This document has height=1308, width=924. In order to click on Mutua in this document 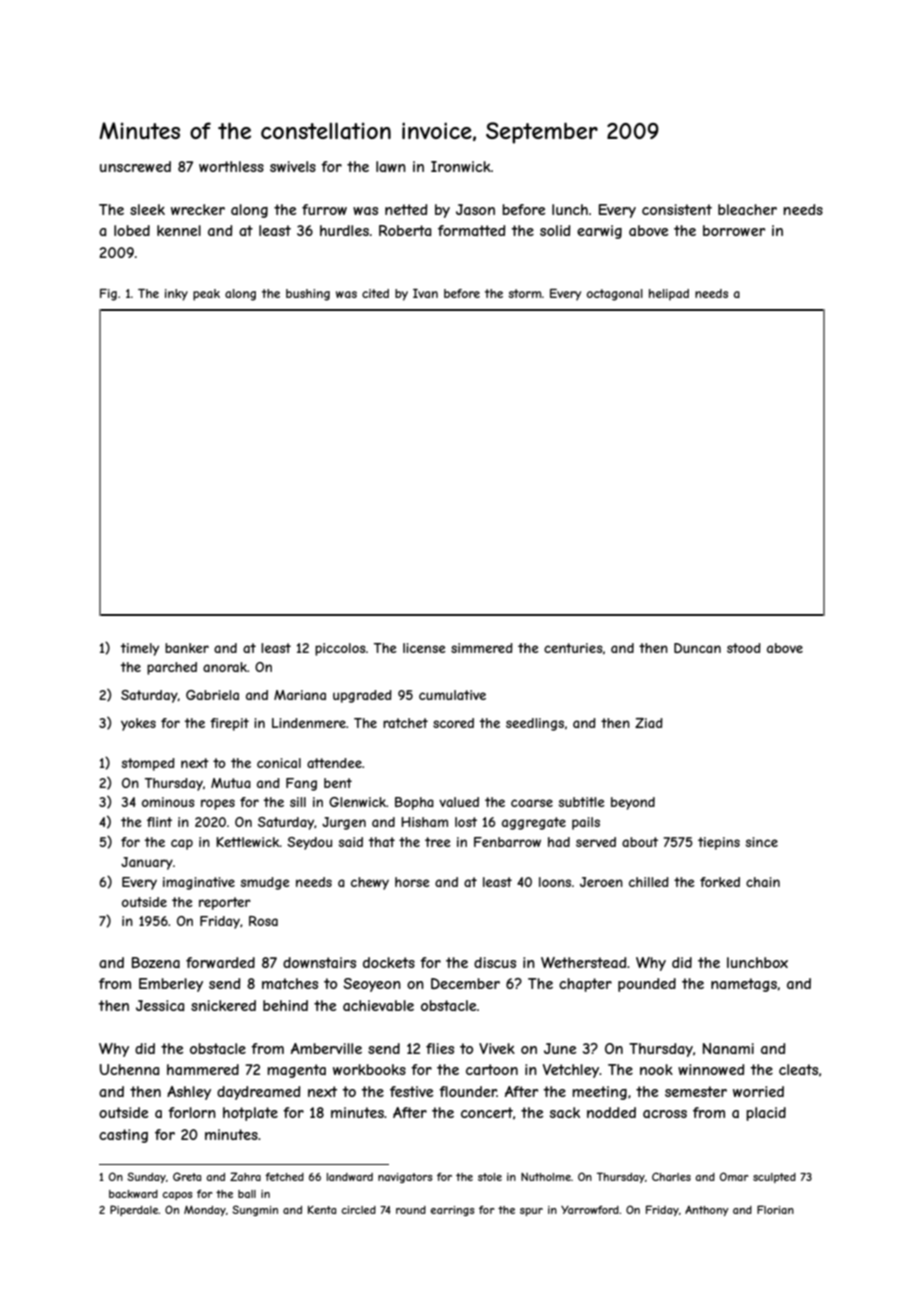, I will do `click(231, 783)`.
